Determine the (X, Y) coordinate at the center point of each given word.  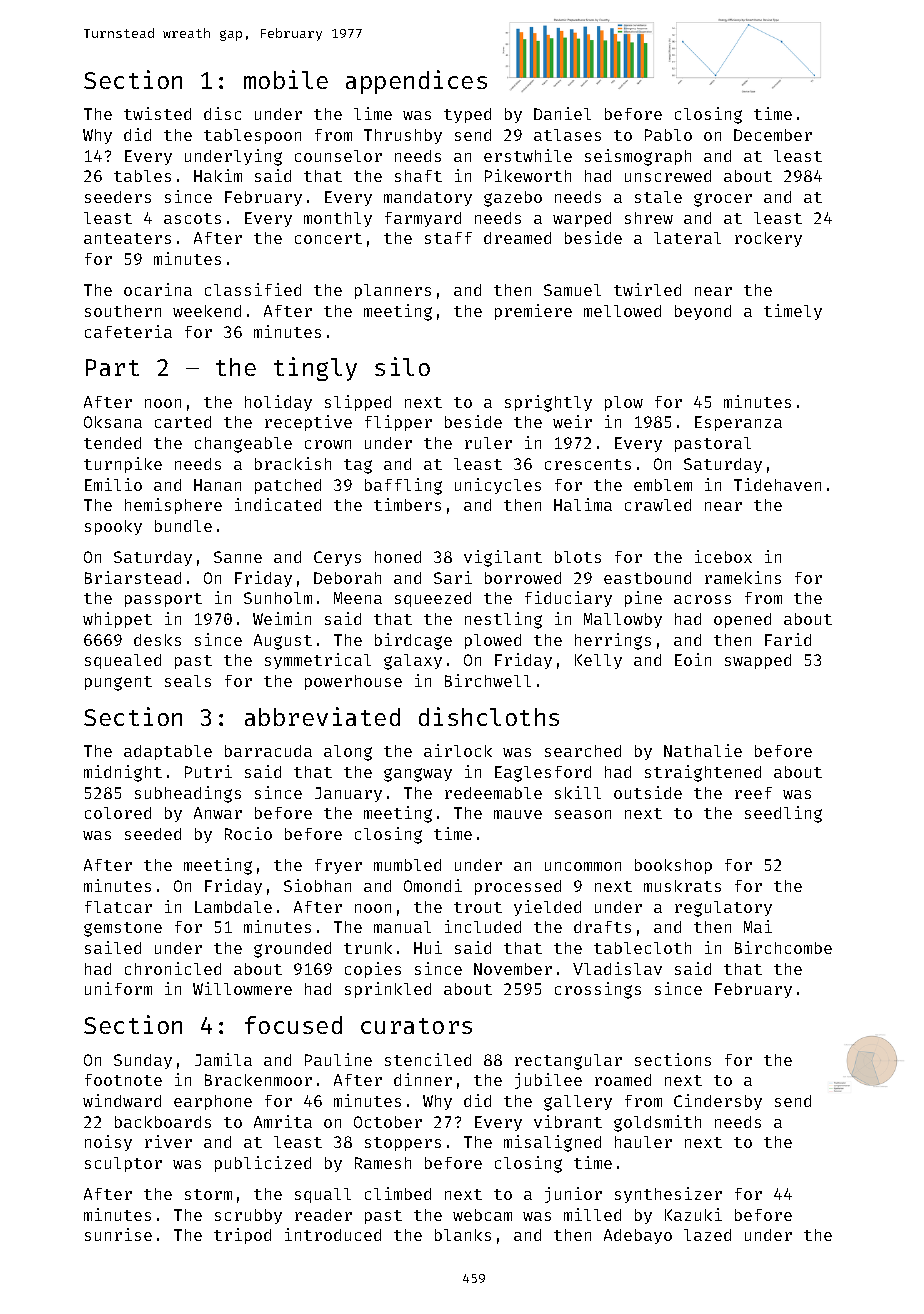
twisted (157, 113)
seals (188, 681)
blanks (463, 1235)
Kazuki (693, 1214)
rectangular (568, 1062)
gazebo (513, 199)
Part (112, 367)
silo (402, 366)
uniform (118, 988)
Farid (788, 639)
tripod (242, 1236)
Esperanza (738, 423)
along (348, 753)
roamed (623, 1080)
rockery (768, 239)
